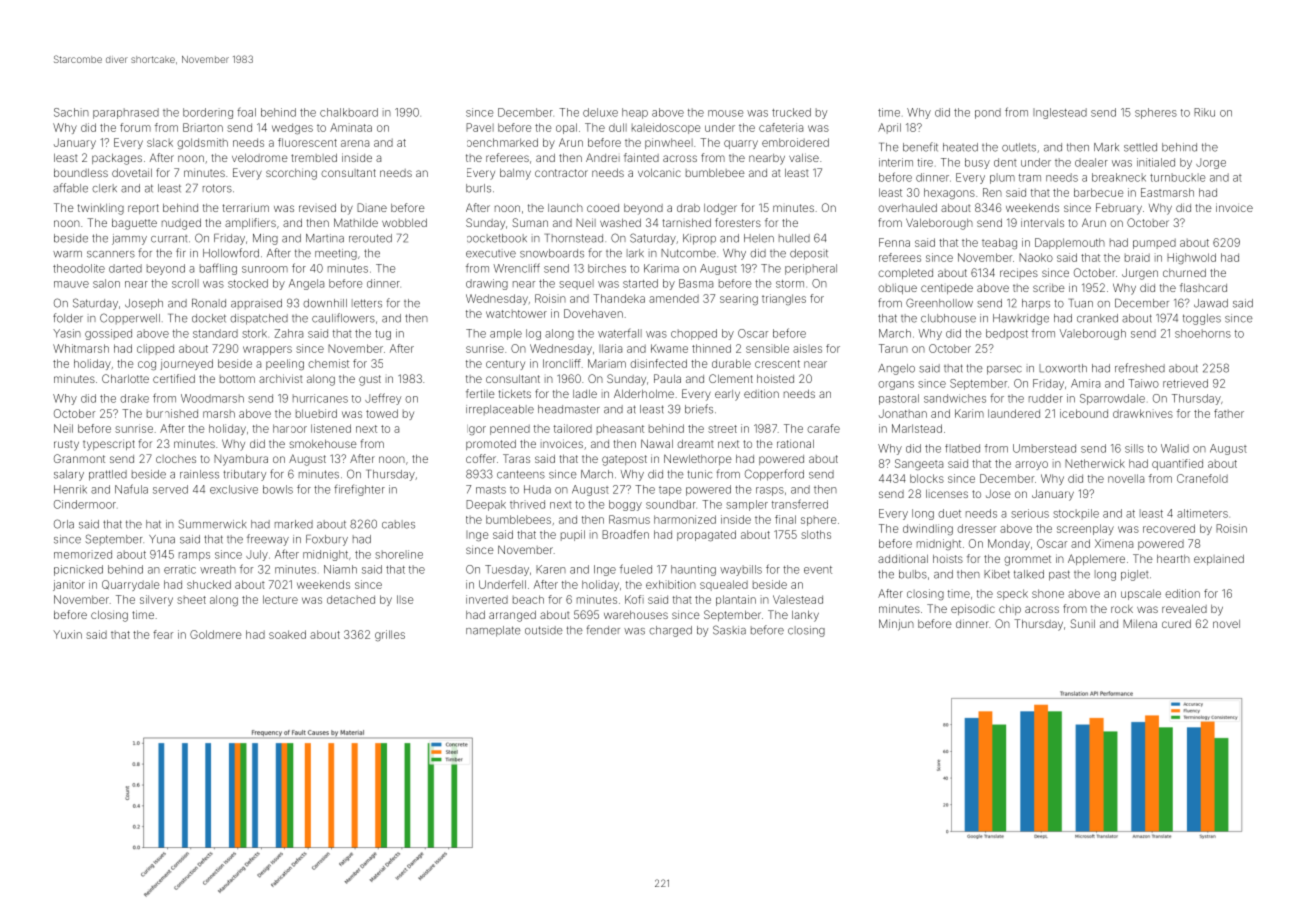 The image size is (1308, 924). What do you see at coordinates (669, 348) in the screenshot?
I see `Kwame` at bounding box center [669, 348].
